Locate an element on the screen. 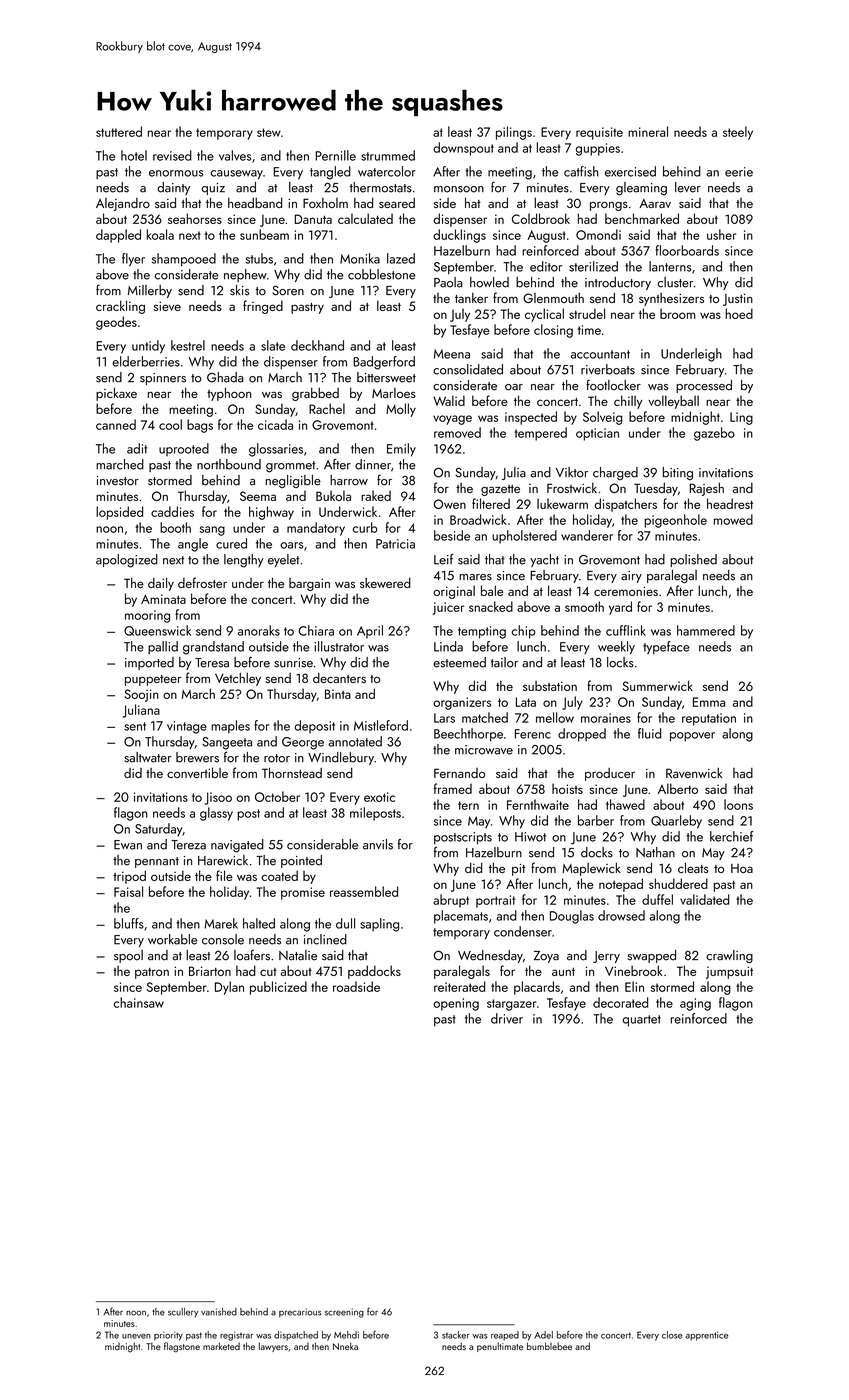 The height and width of the screenshot is (1400, 849). aging is located at coordinates (695, 1004).
